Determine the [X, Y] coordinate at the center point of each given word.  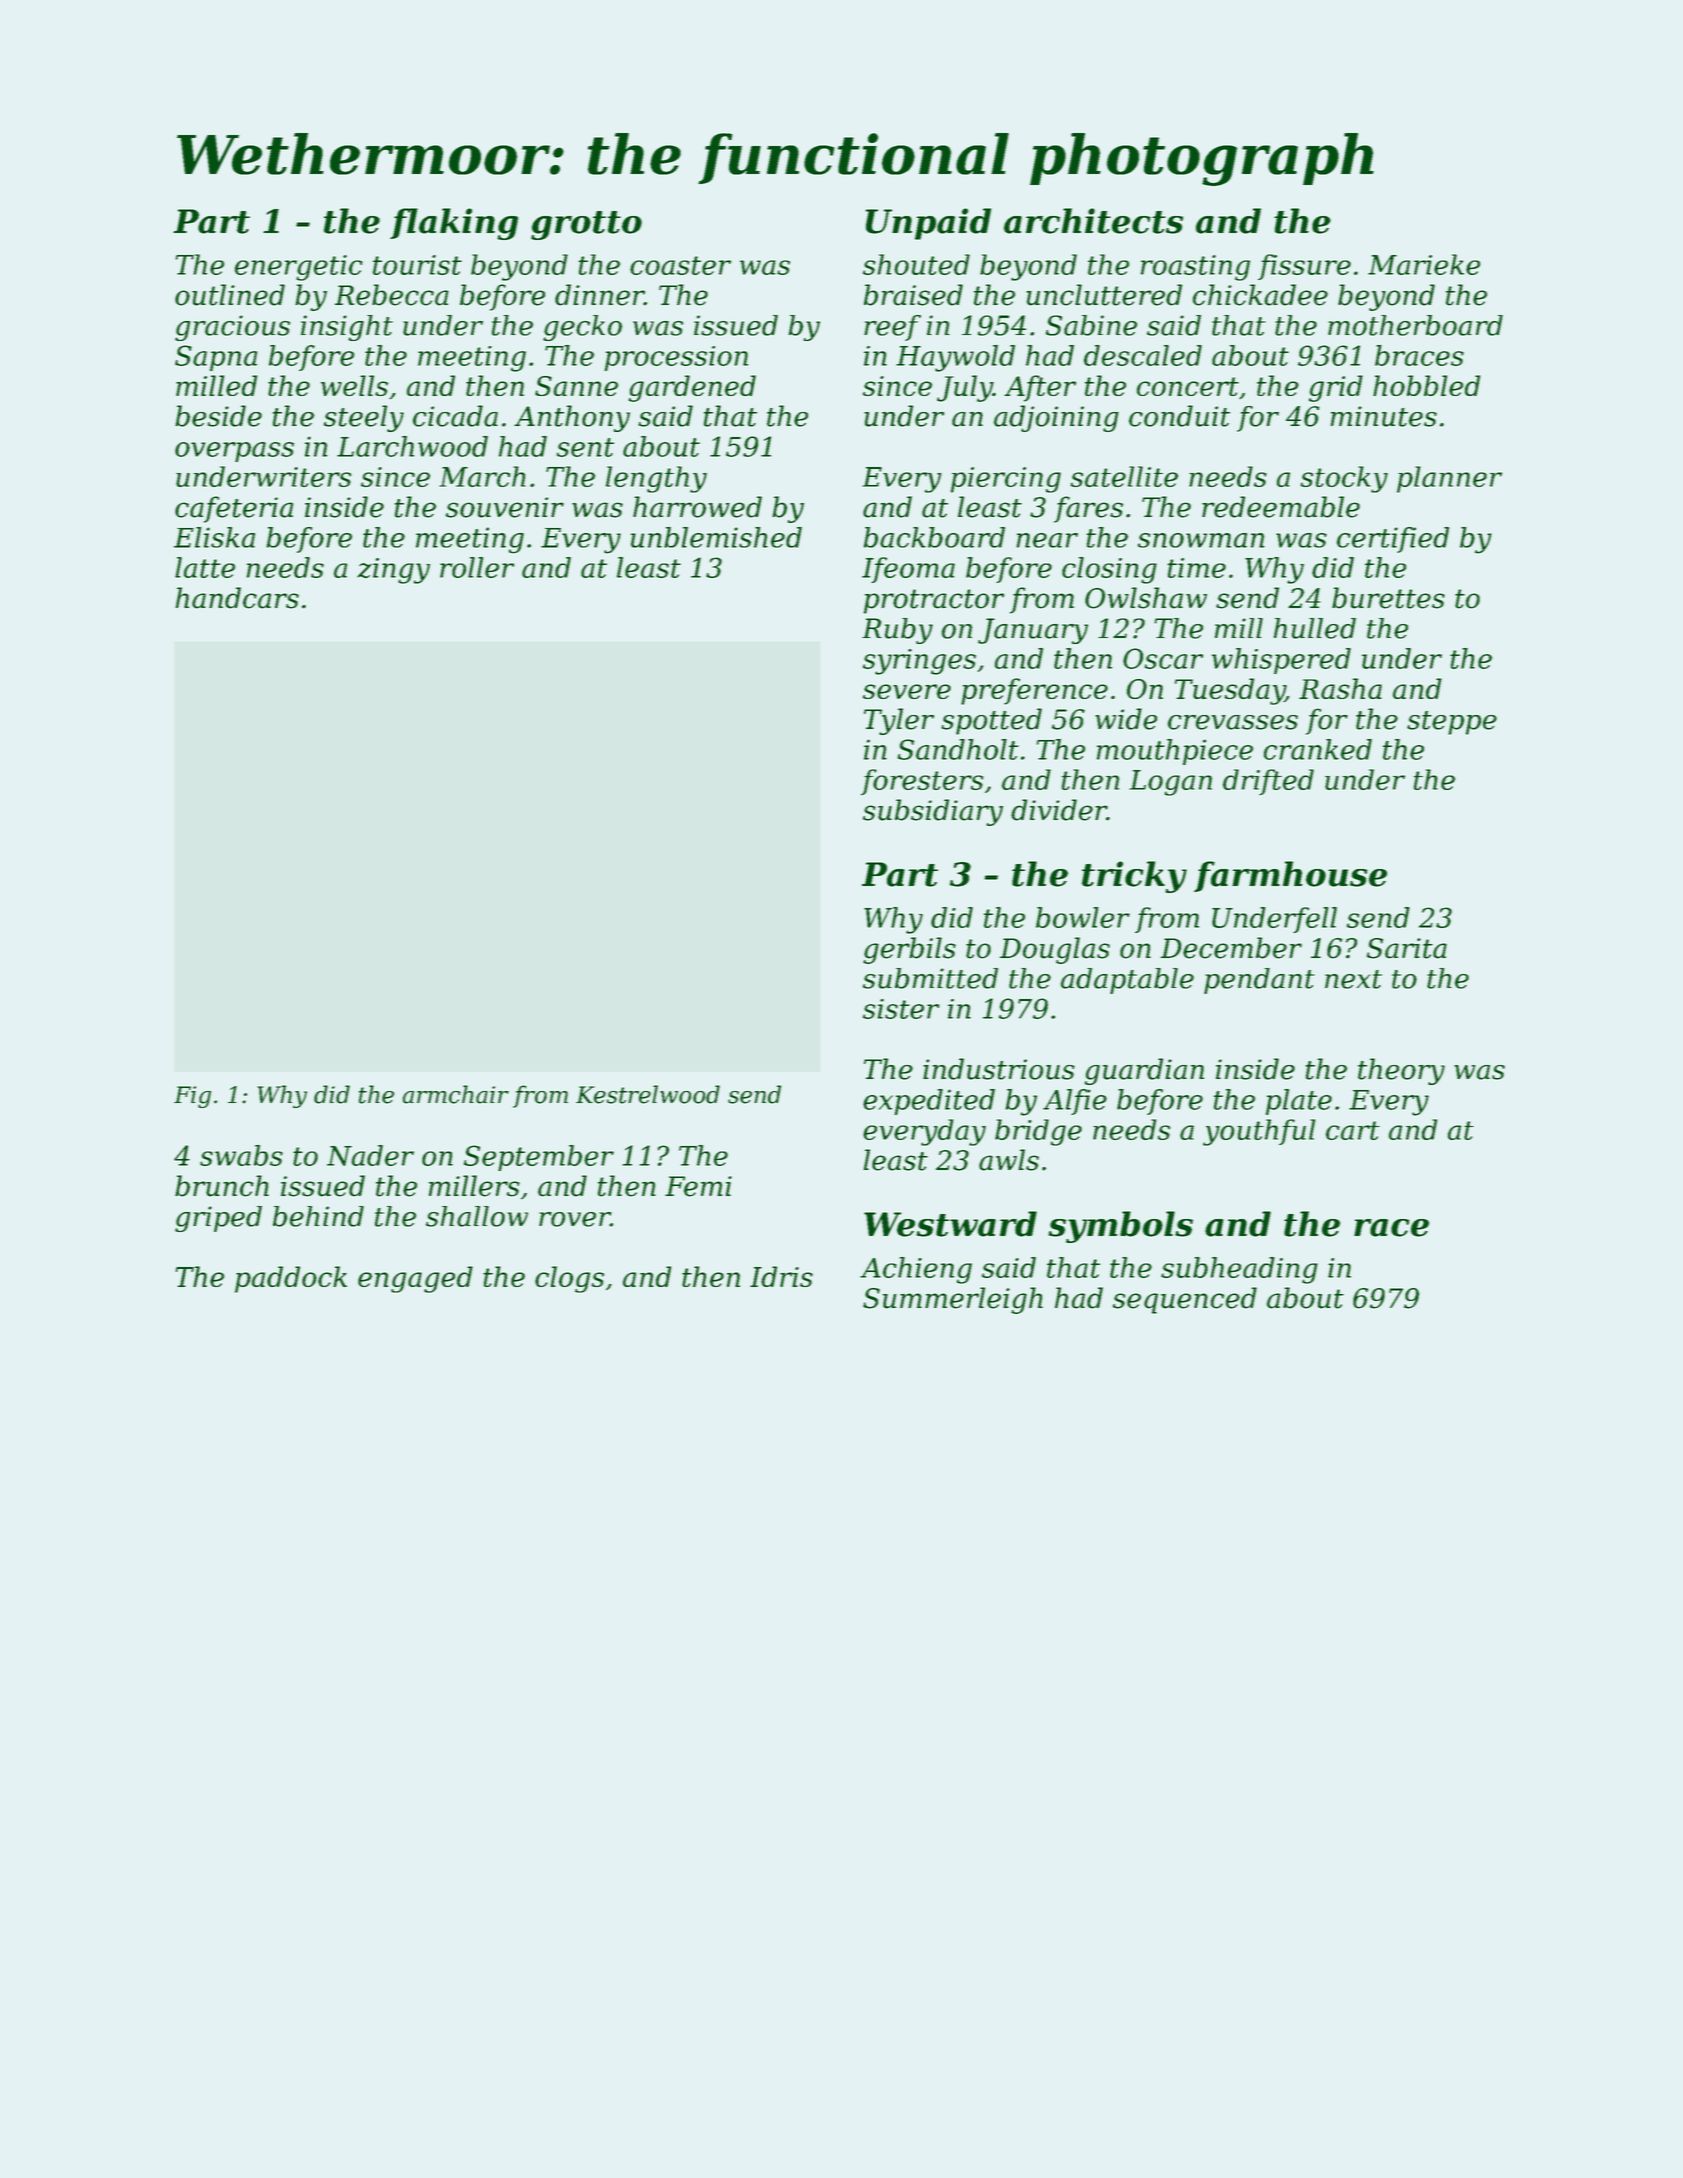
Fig [192, 1097]
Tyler [899, 721]
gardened [692, 388]
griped [218, 1219]
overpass [234, 452]
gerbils [909, 950]
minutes [1384, 416]
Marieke [1424, 264]
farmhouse [1290, 876]
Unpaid [928, 224]
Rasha [1340, 688]
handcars [237, 598]
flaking [454, 224]
